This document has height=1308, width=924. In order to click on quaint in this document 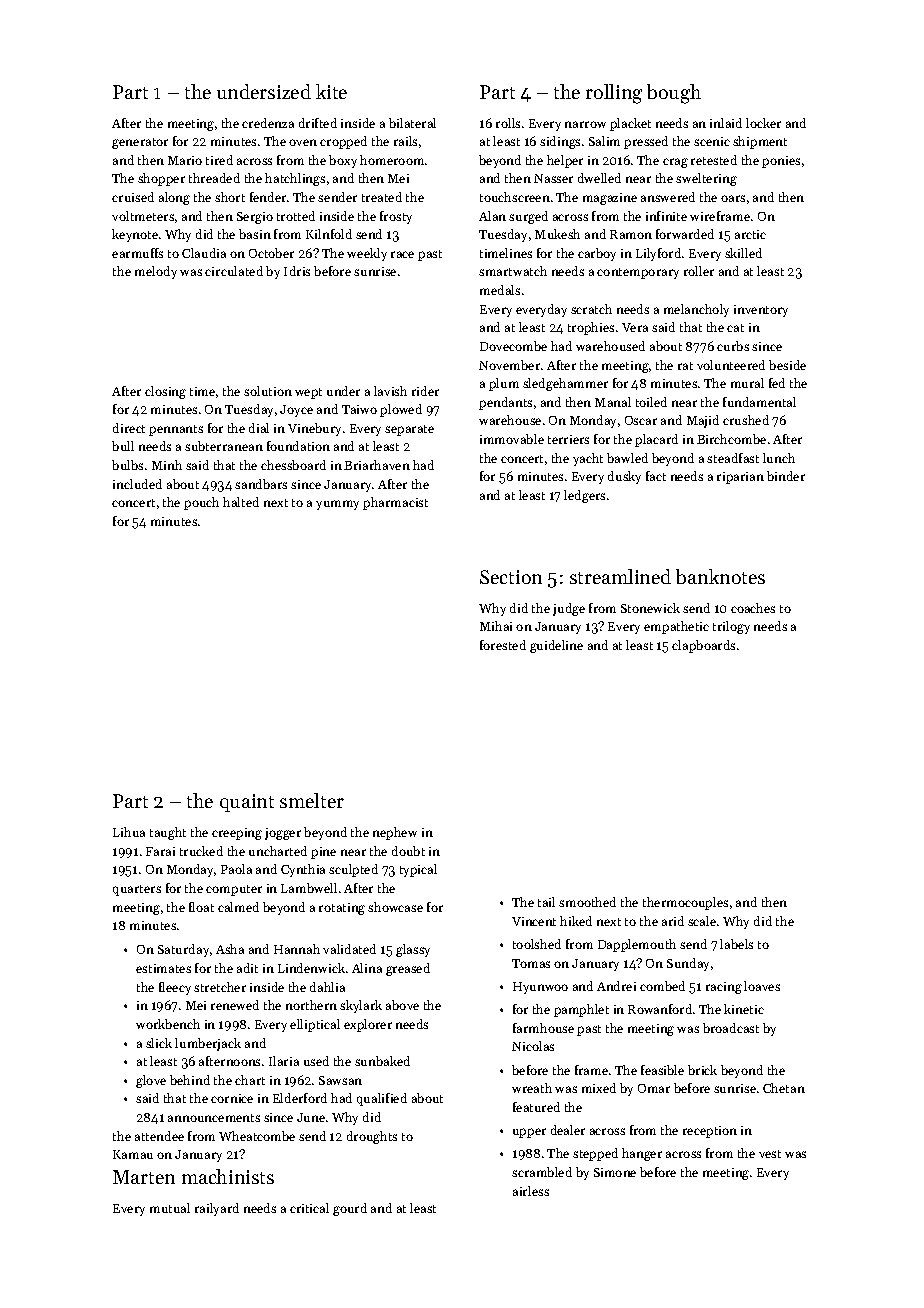, I will do `click(247, 803)`.
